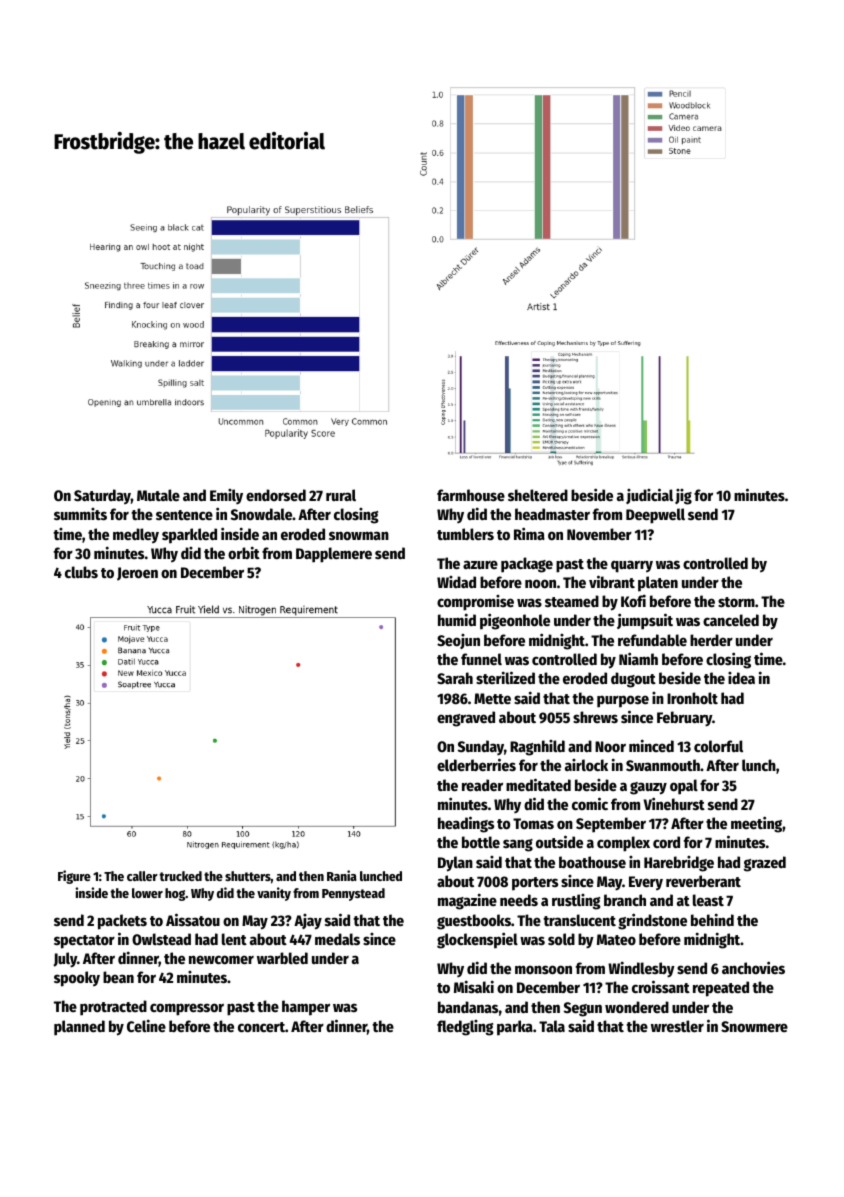 This screenshot has height=1197, width=844. Describe the element at coordinates (754, 1026) in the screenshot. I see `Snowmere` at that location.
